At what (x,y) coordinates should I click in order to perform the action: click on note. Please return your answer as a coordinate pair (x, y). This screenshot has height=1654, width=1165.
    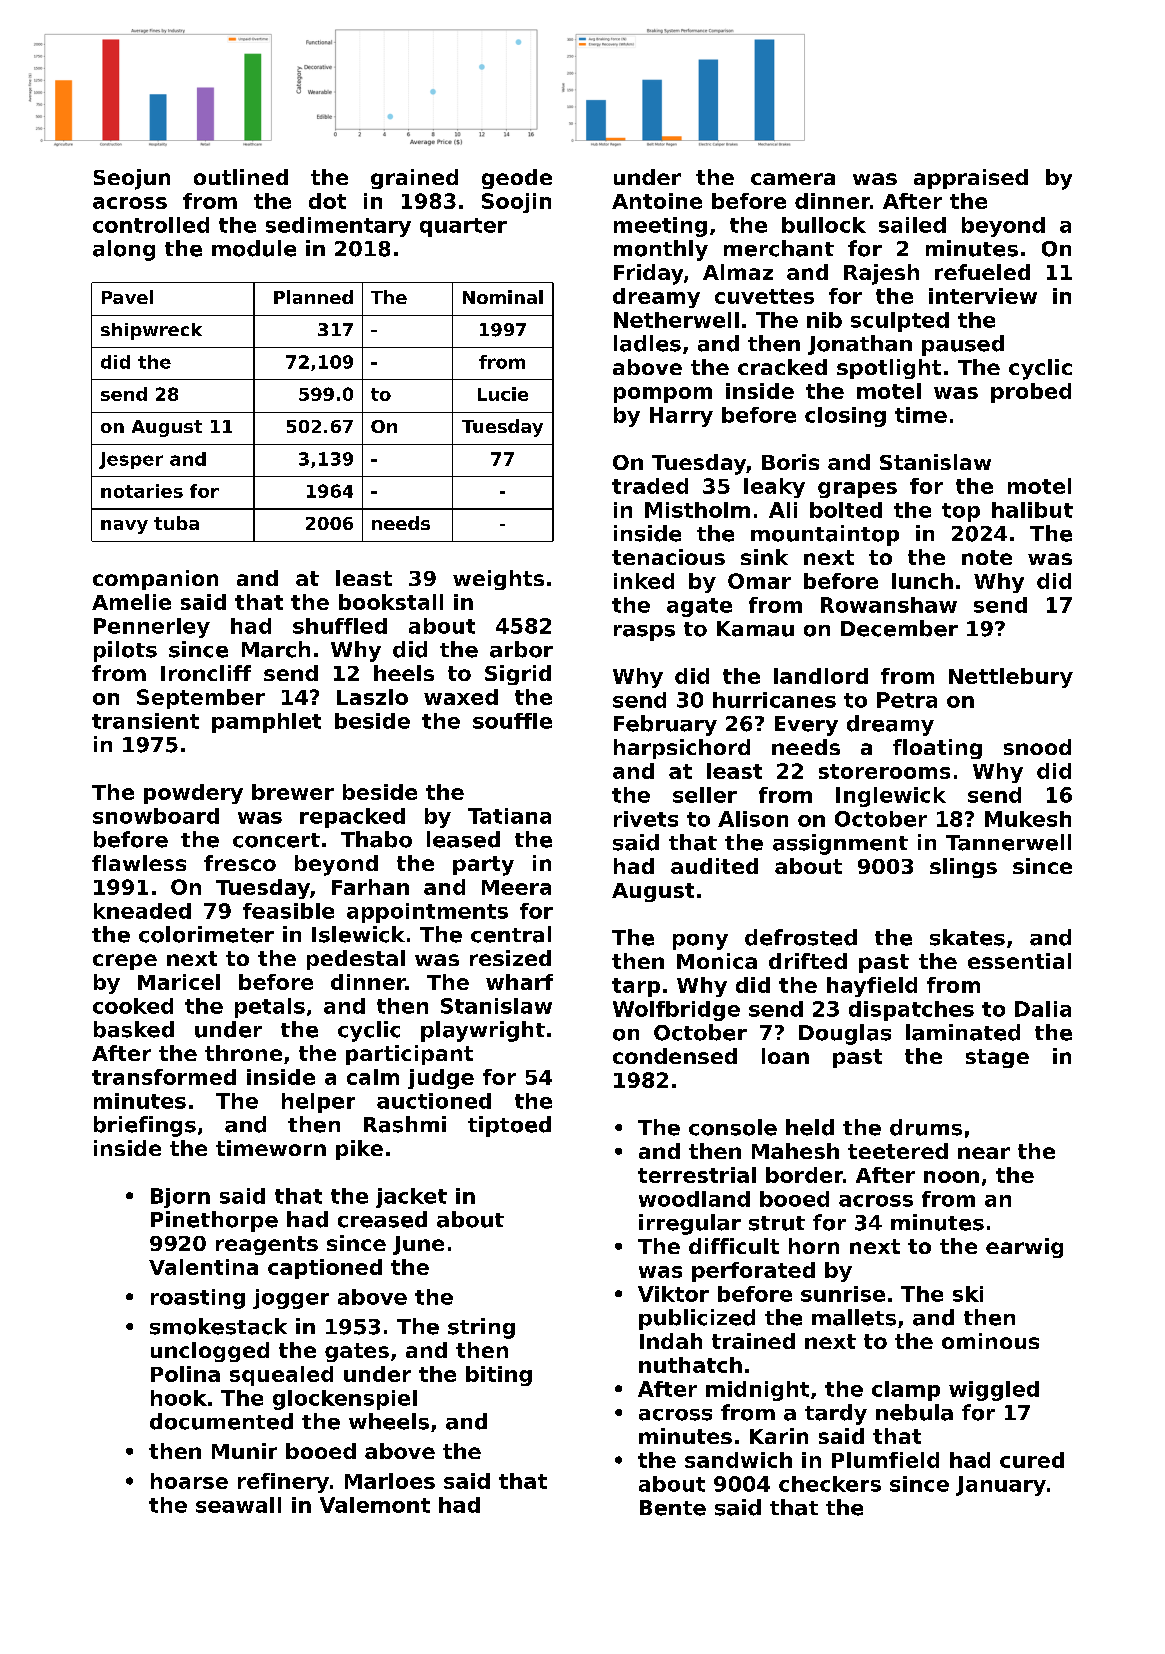
    Looking at the image, I should click on (987, 557).
